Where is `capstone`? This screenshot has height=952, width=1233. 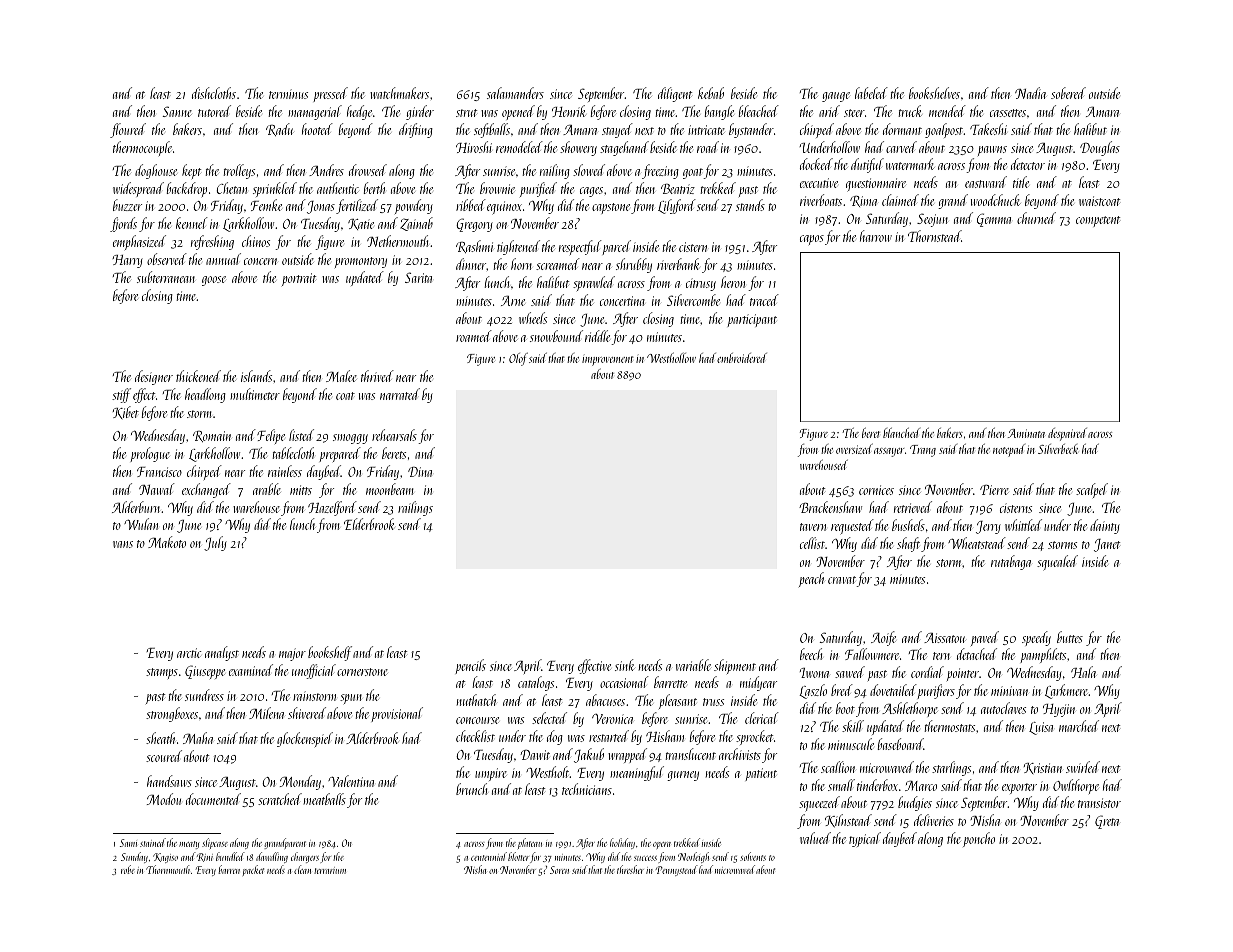
capstone is located at coordinates (611, 208).
